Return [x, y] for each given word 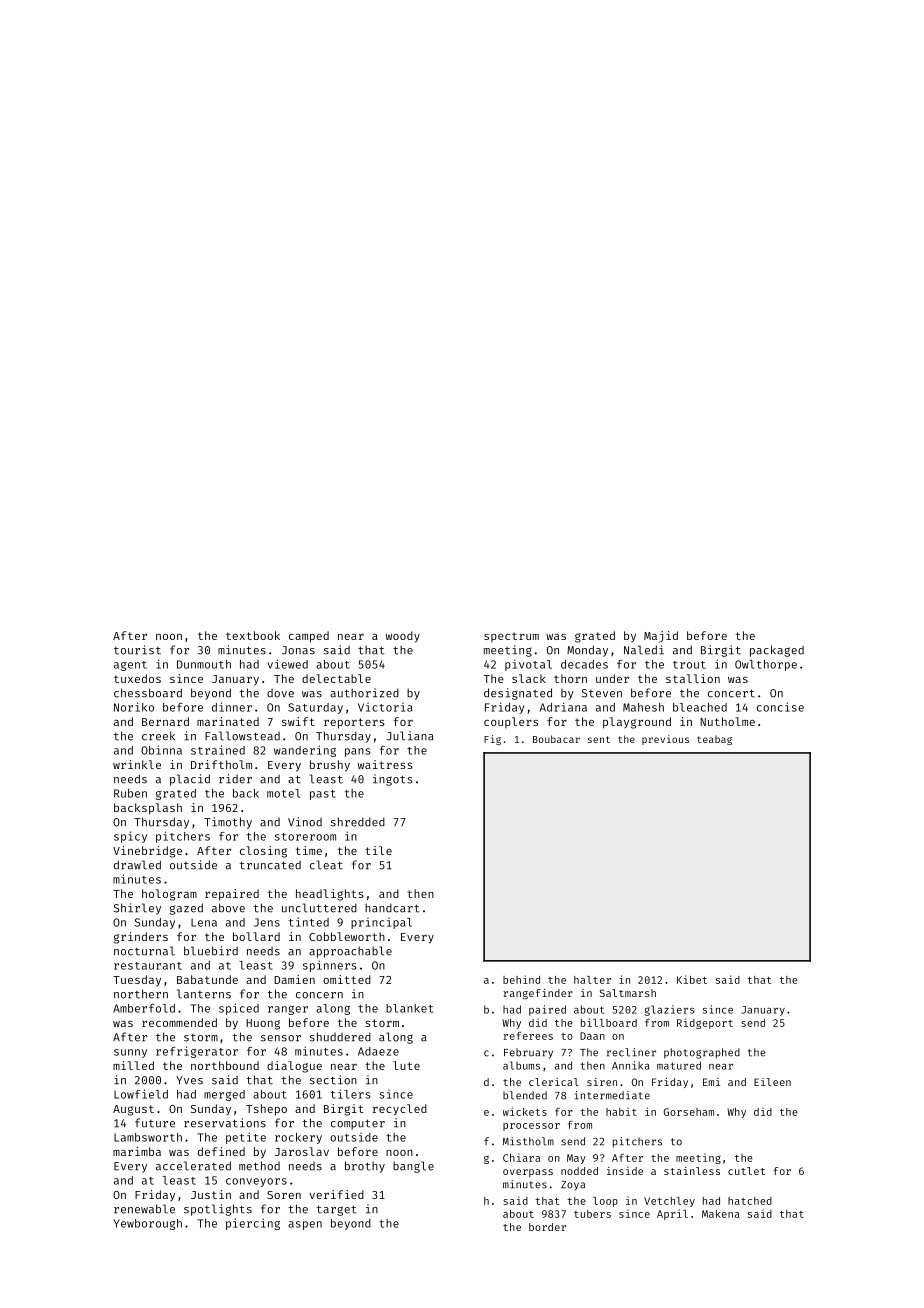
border [547, 1227]
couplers [511, 723]
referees [528, 1036]
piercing [253, 1224]
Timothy [228, 823]
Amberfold [144, 1008]
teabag [714, 740]
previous [665, 740]
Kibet [692, 979]
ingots [393, 780]
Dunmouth [204, 664]
